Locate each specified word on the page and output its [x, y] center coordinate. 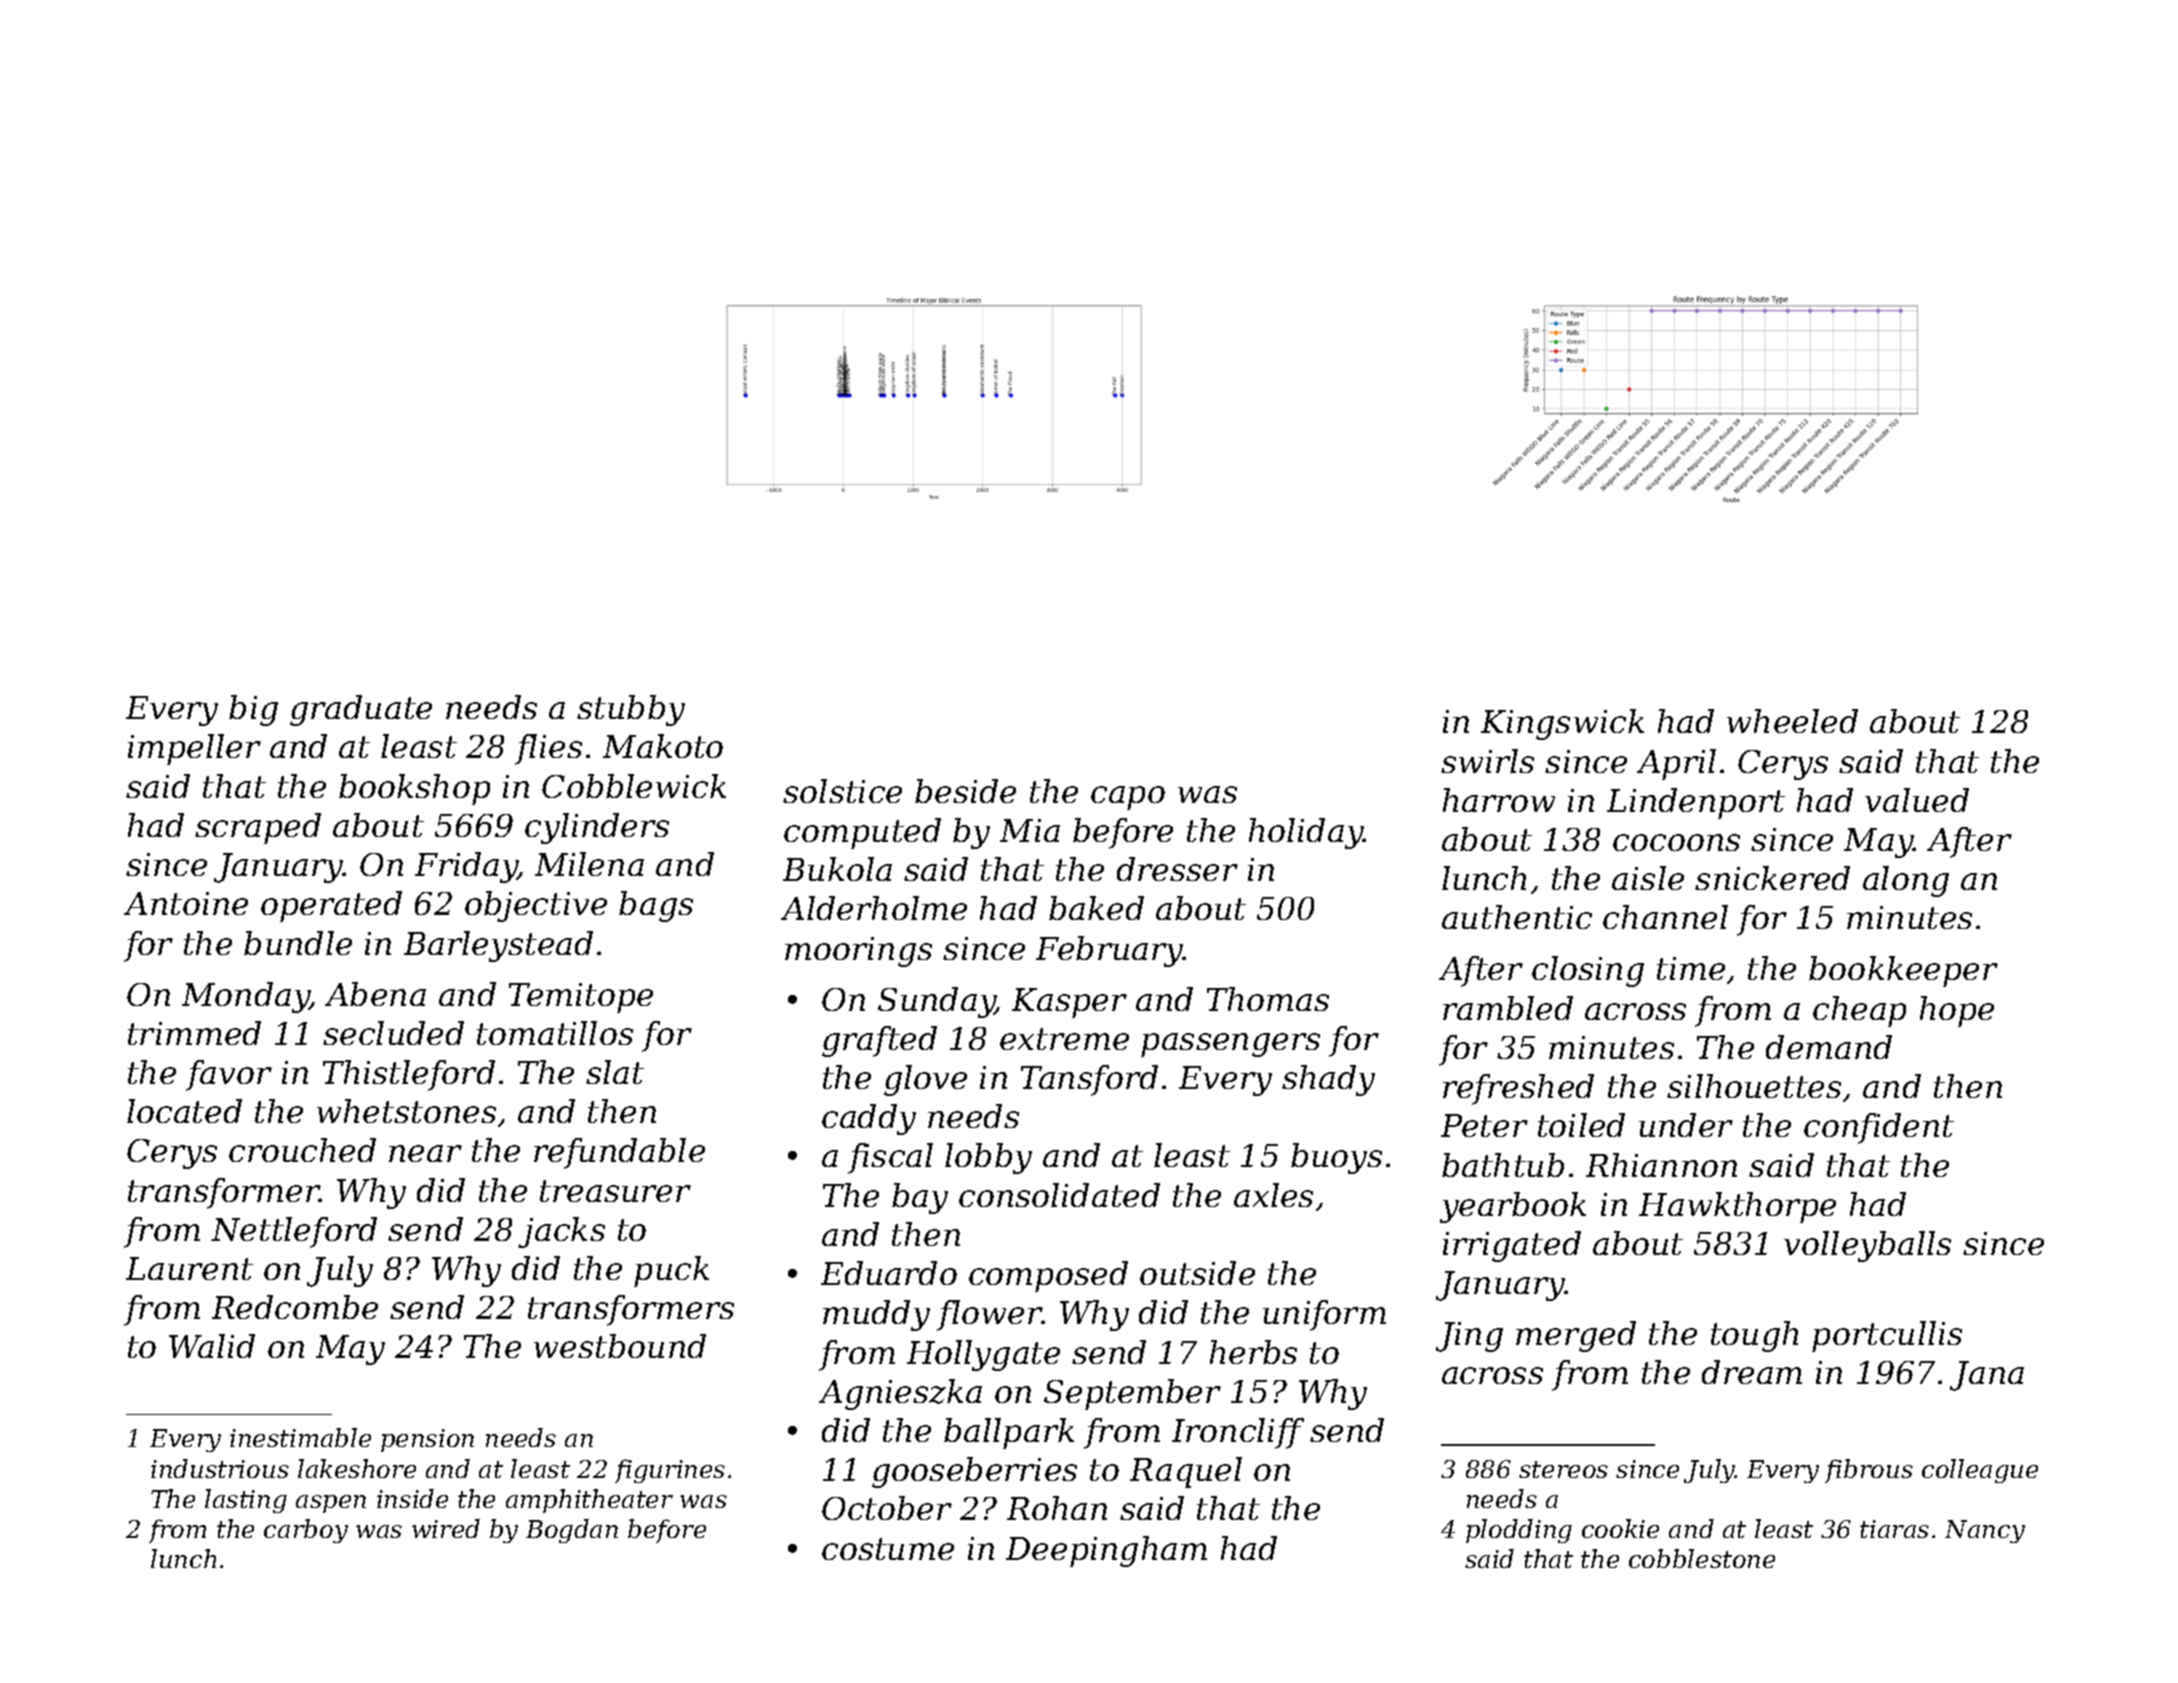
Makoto [663, 746]
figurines [670, 1471]
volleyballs [1867, 1246]
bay [920, 1198]
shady [1328, 1080]
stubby [631, 710]
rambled [1508, 1008]
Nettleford [294, 1232]
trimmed [194, 1033]
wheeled [1792, 721]
